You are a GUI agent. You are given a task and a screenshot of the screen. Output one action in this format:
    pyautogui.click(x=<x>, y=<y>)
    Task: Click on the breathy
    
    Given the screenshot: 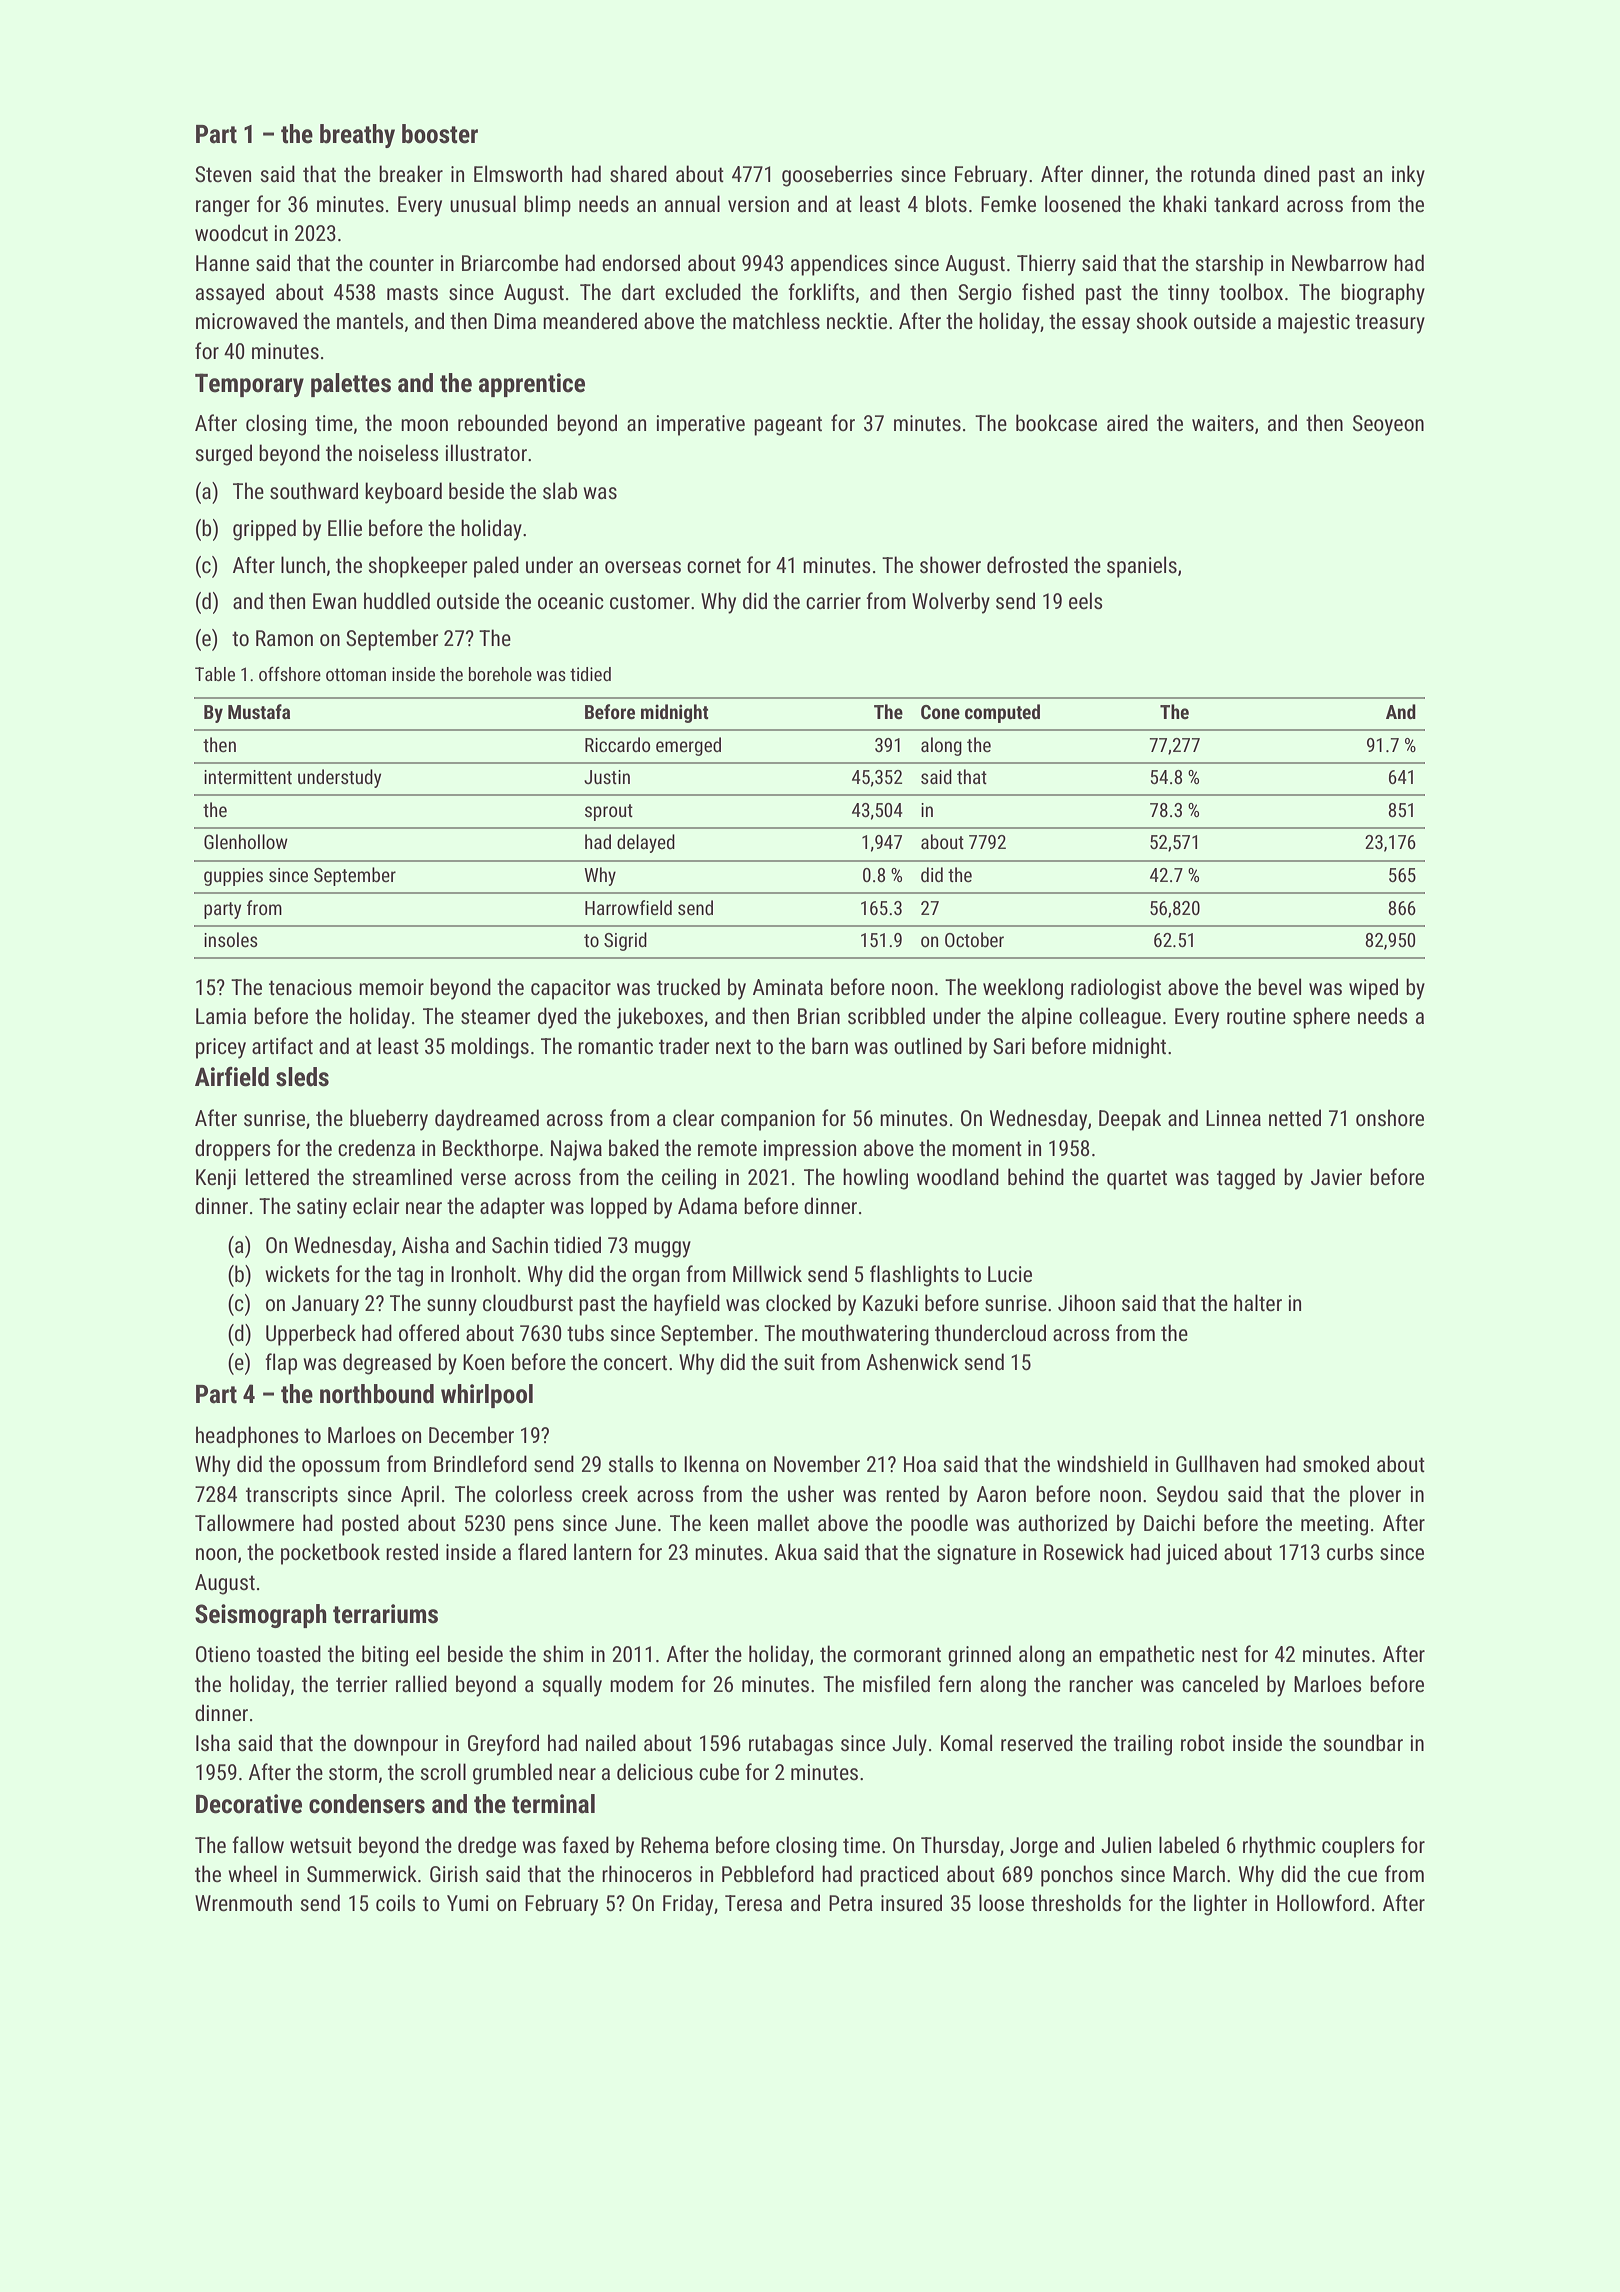 What is the action you would take?
    pyautogui.click(x=357, y=136)
